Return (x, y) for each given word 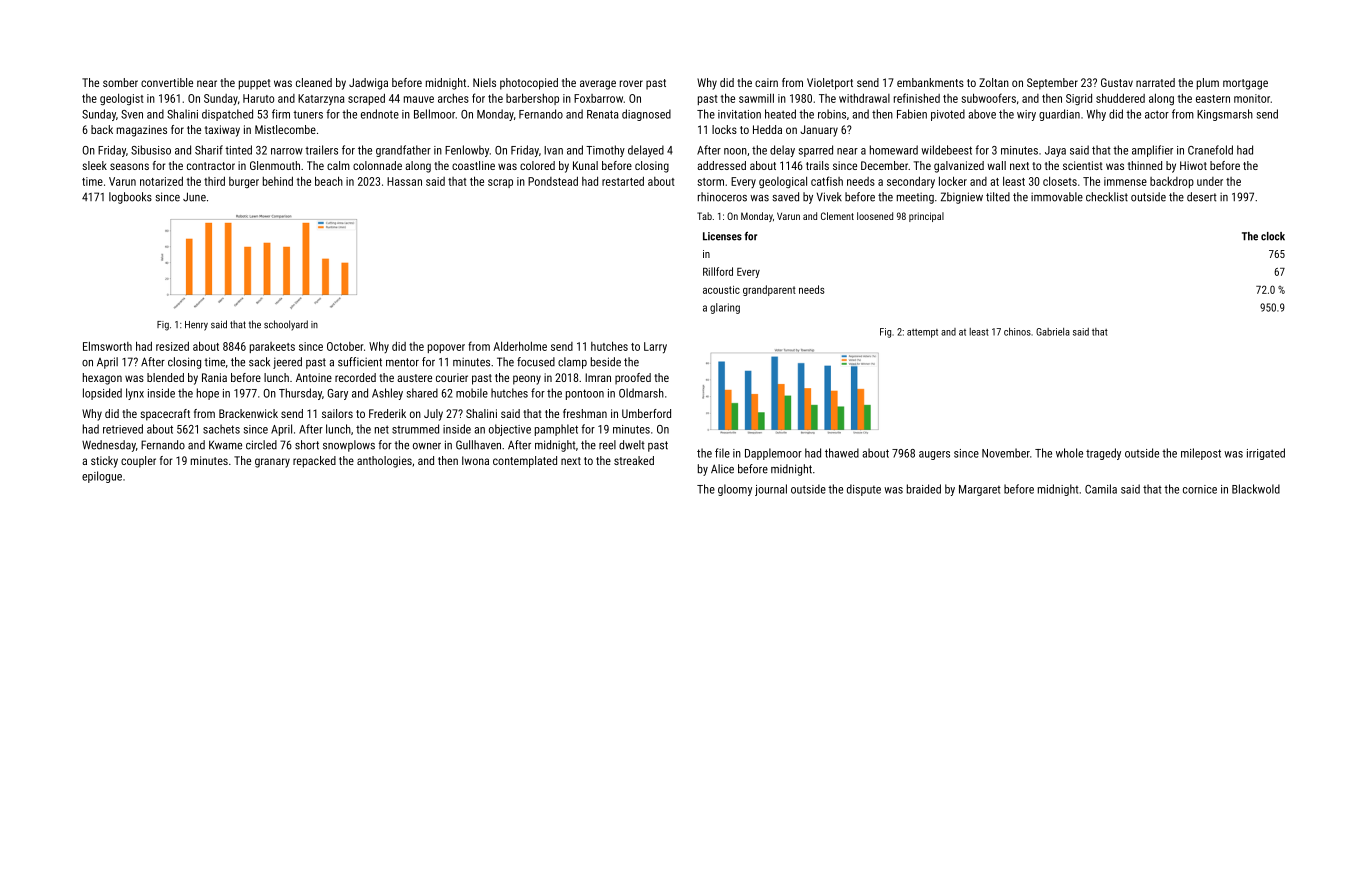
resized (172, 346)
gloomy (735, 490)
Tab (704, 216)
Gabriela (1053, 332)
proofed (633, 379)
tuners (308, 114)
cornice (1200, 489)
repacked (314, 462)
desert (1202, 197)
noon (735, 151)
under (1210, 181)
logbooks (130, 198)
